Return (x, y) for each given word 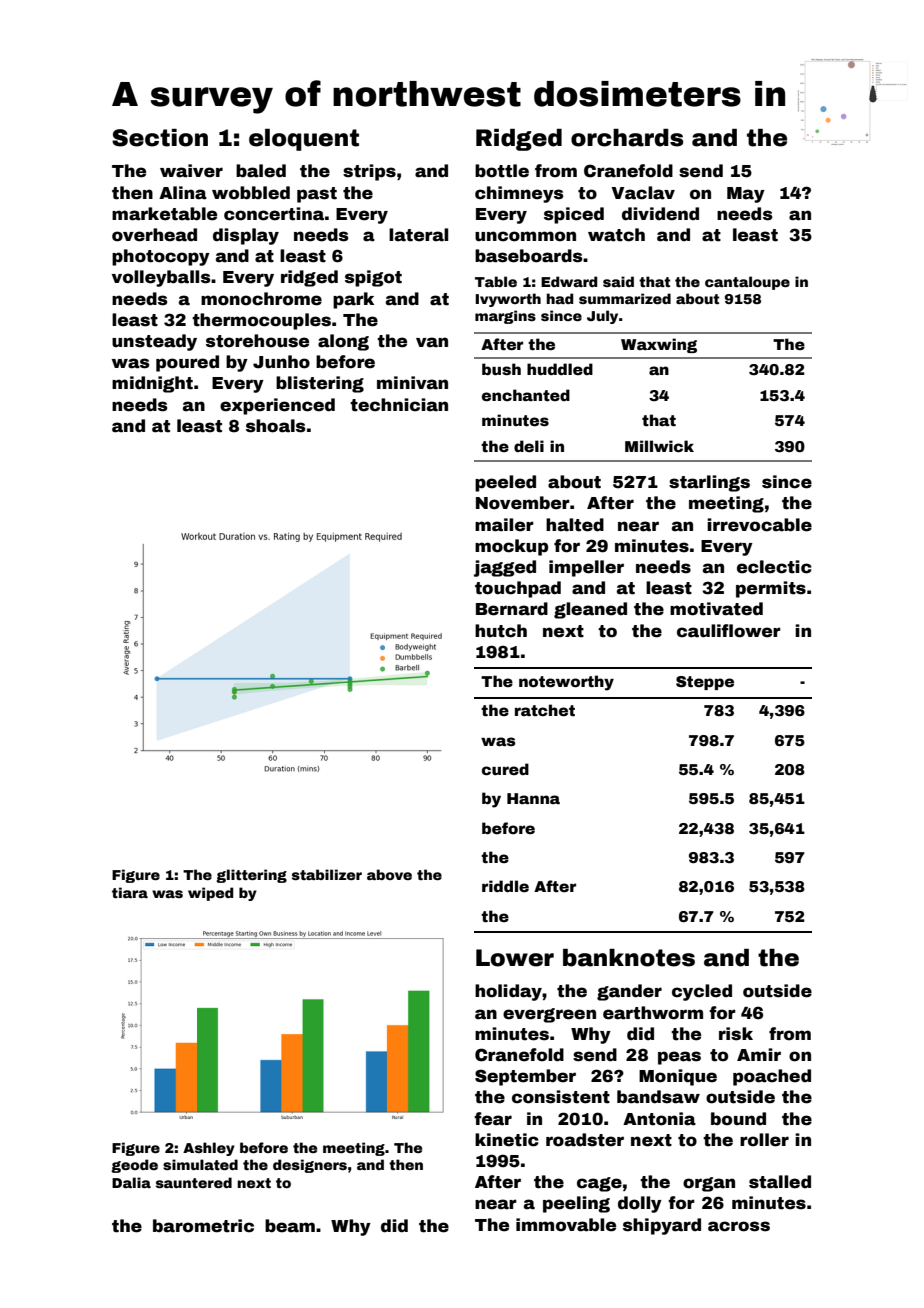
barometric (203, 1226)
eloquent (304, 140)
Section (160, 138)
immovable (566, 1225)
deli (529, 446)
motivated (716, 609)
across (739, 1226)
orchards (627, 138)
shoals (275, 426)
